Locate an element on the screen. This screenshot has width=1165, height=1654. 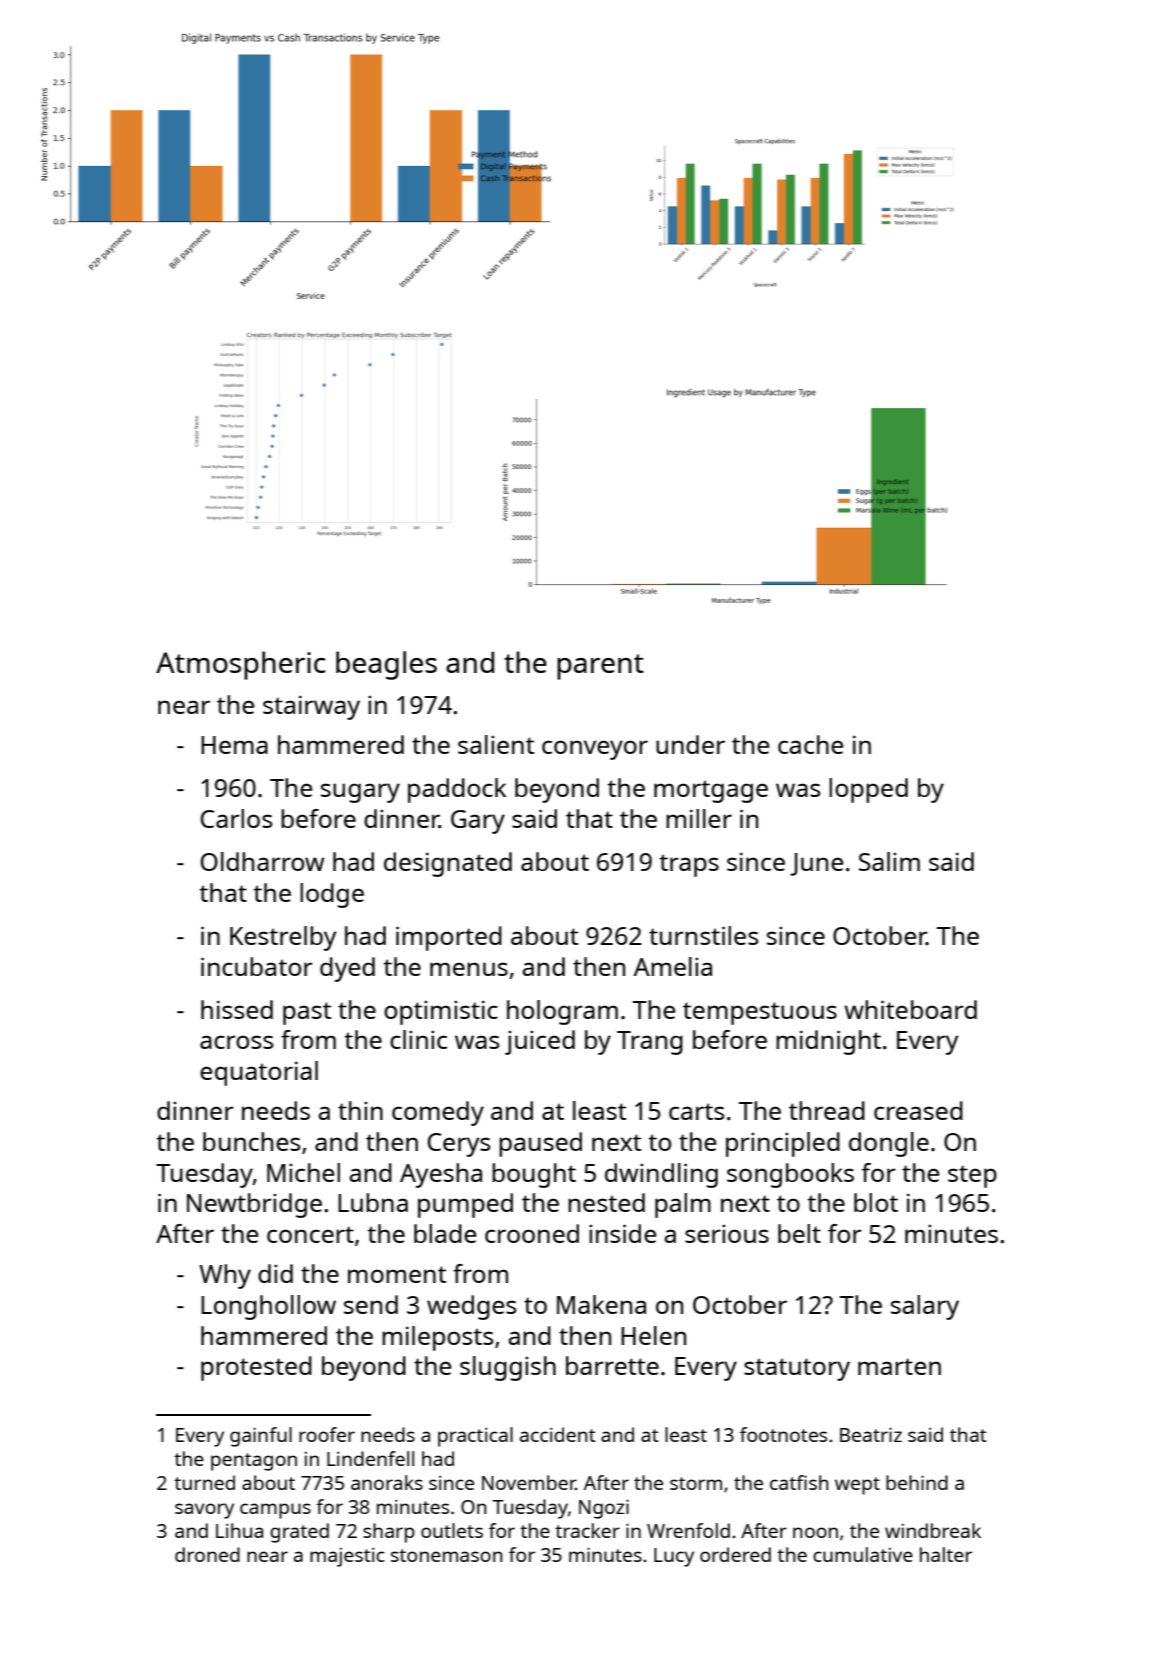
cache is located at coordinates (810, 744).
